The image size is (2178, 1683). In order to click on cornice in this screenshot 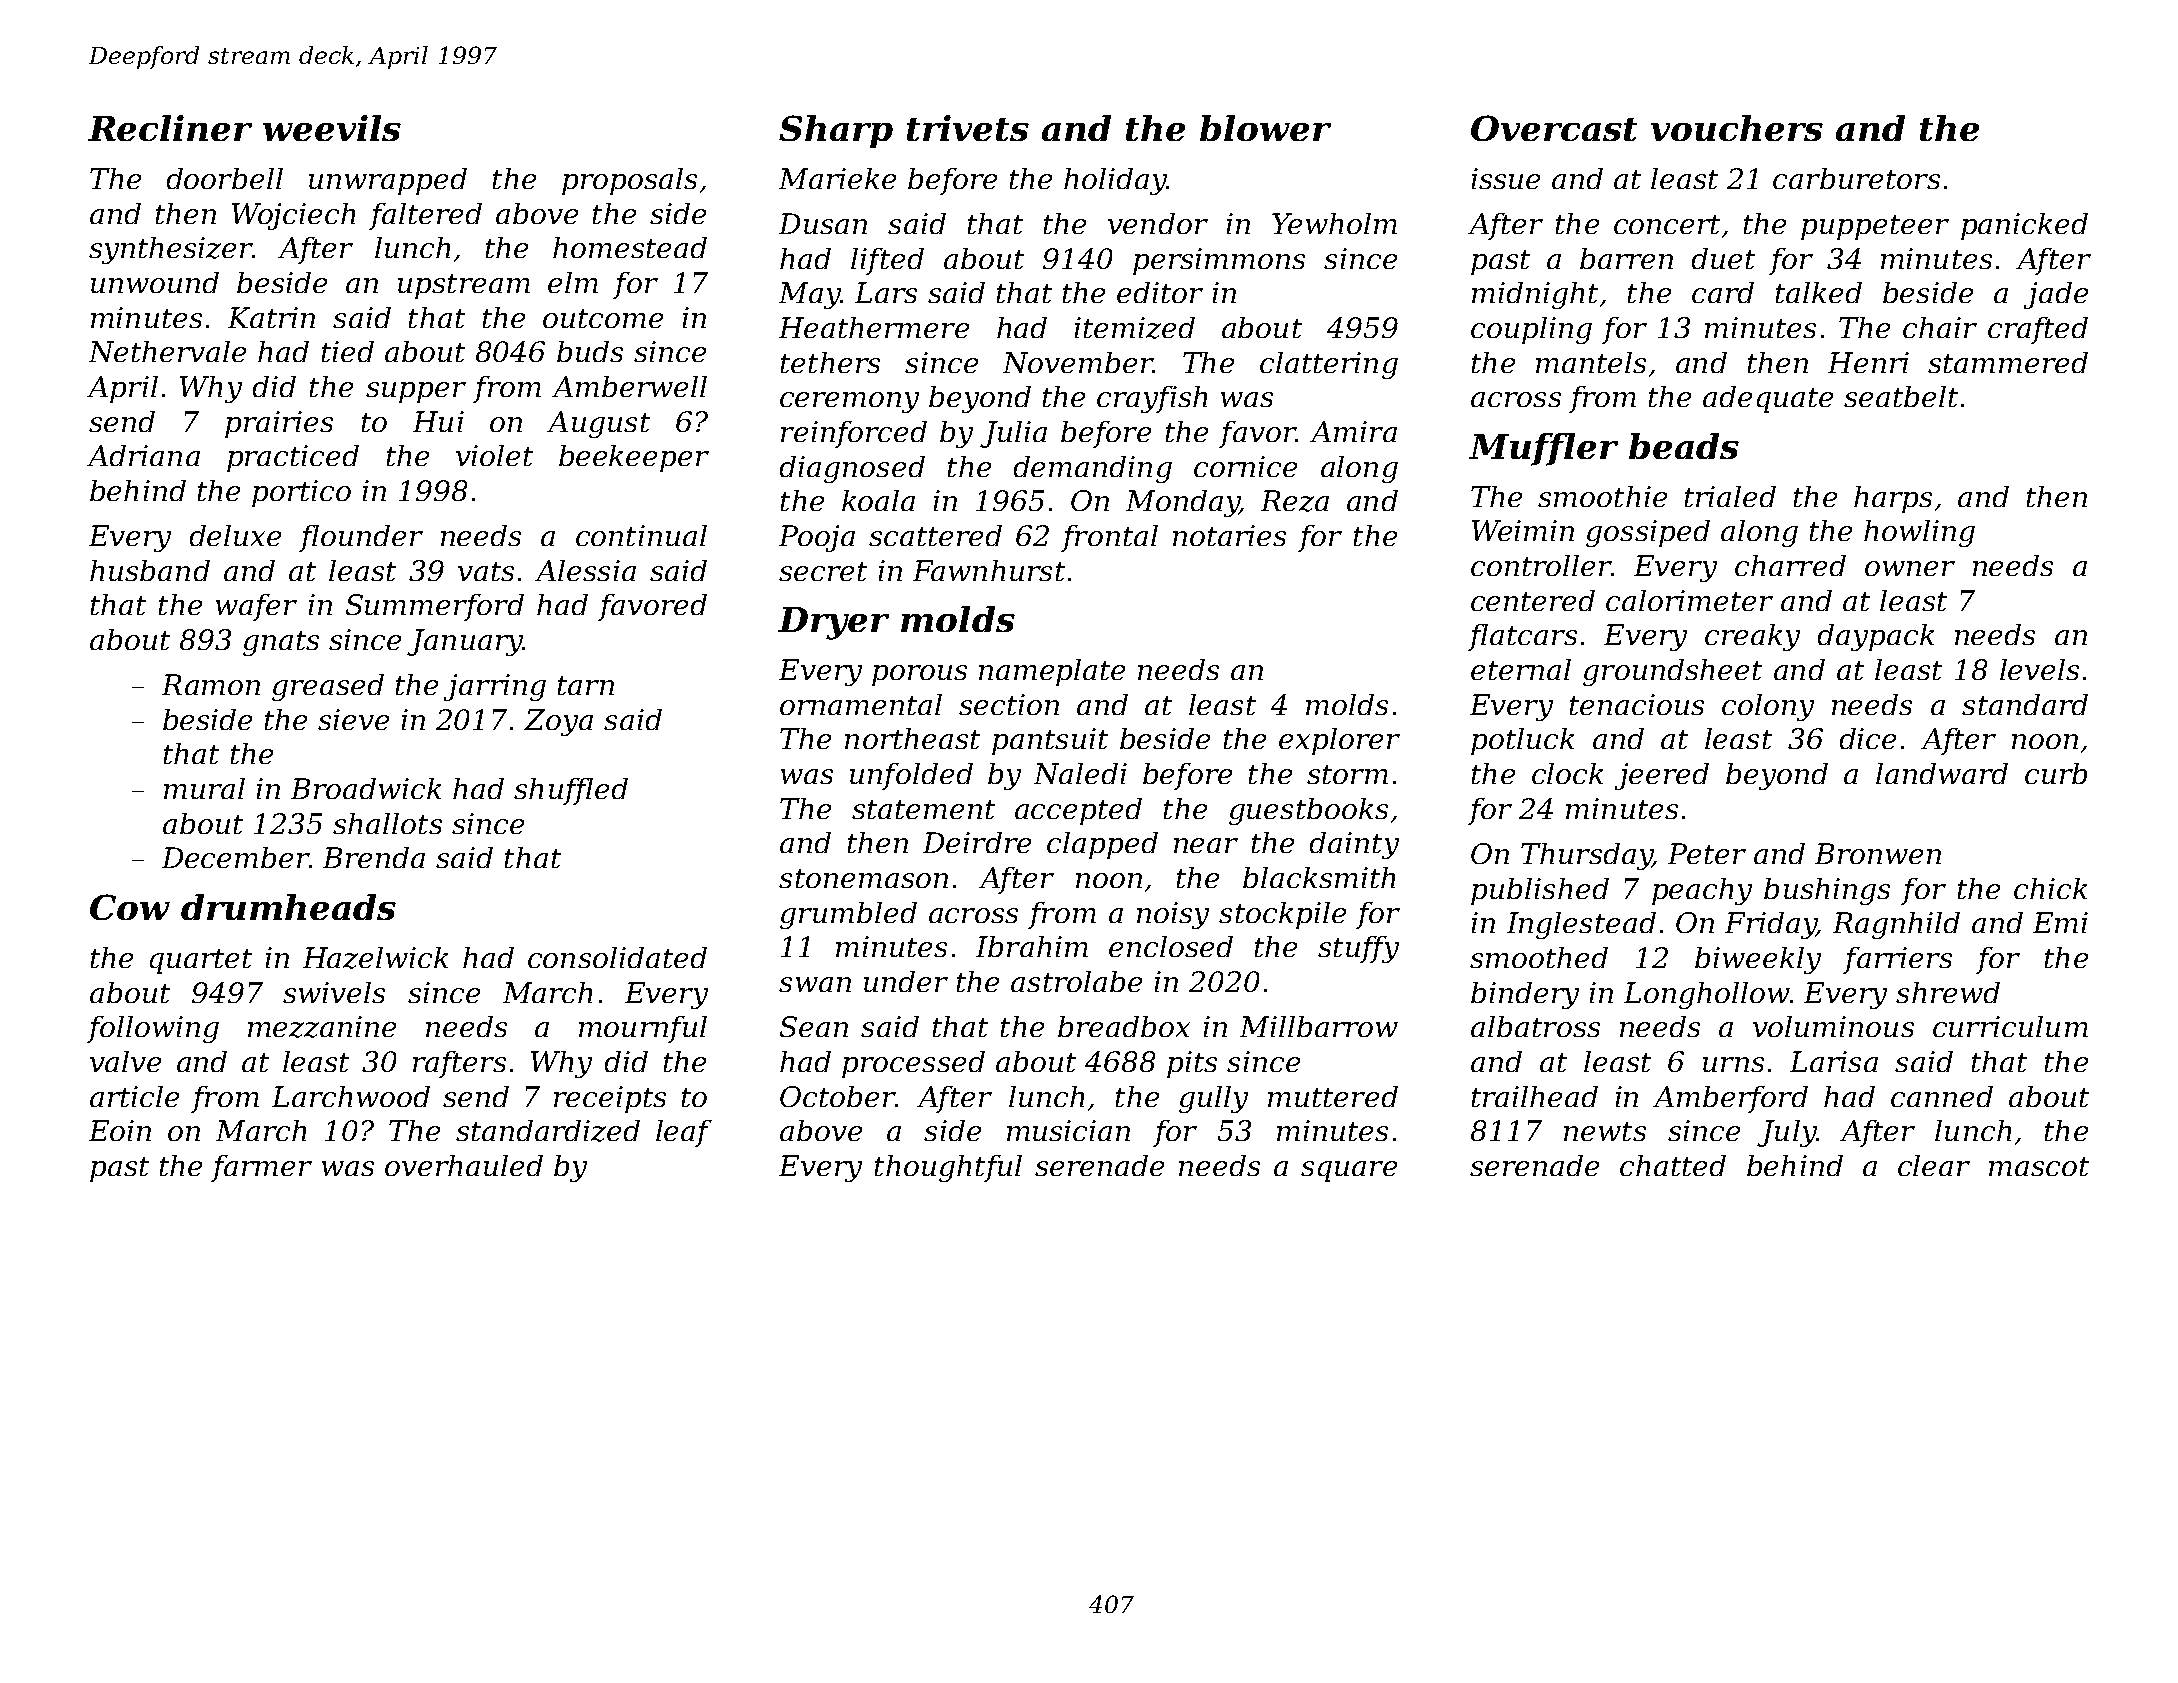, I will do `click(1245, 466)`.
